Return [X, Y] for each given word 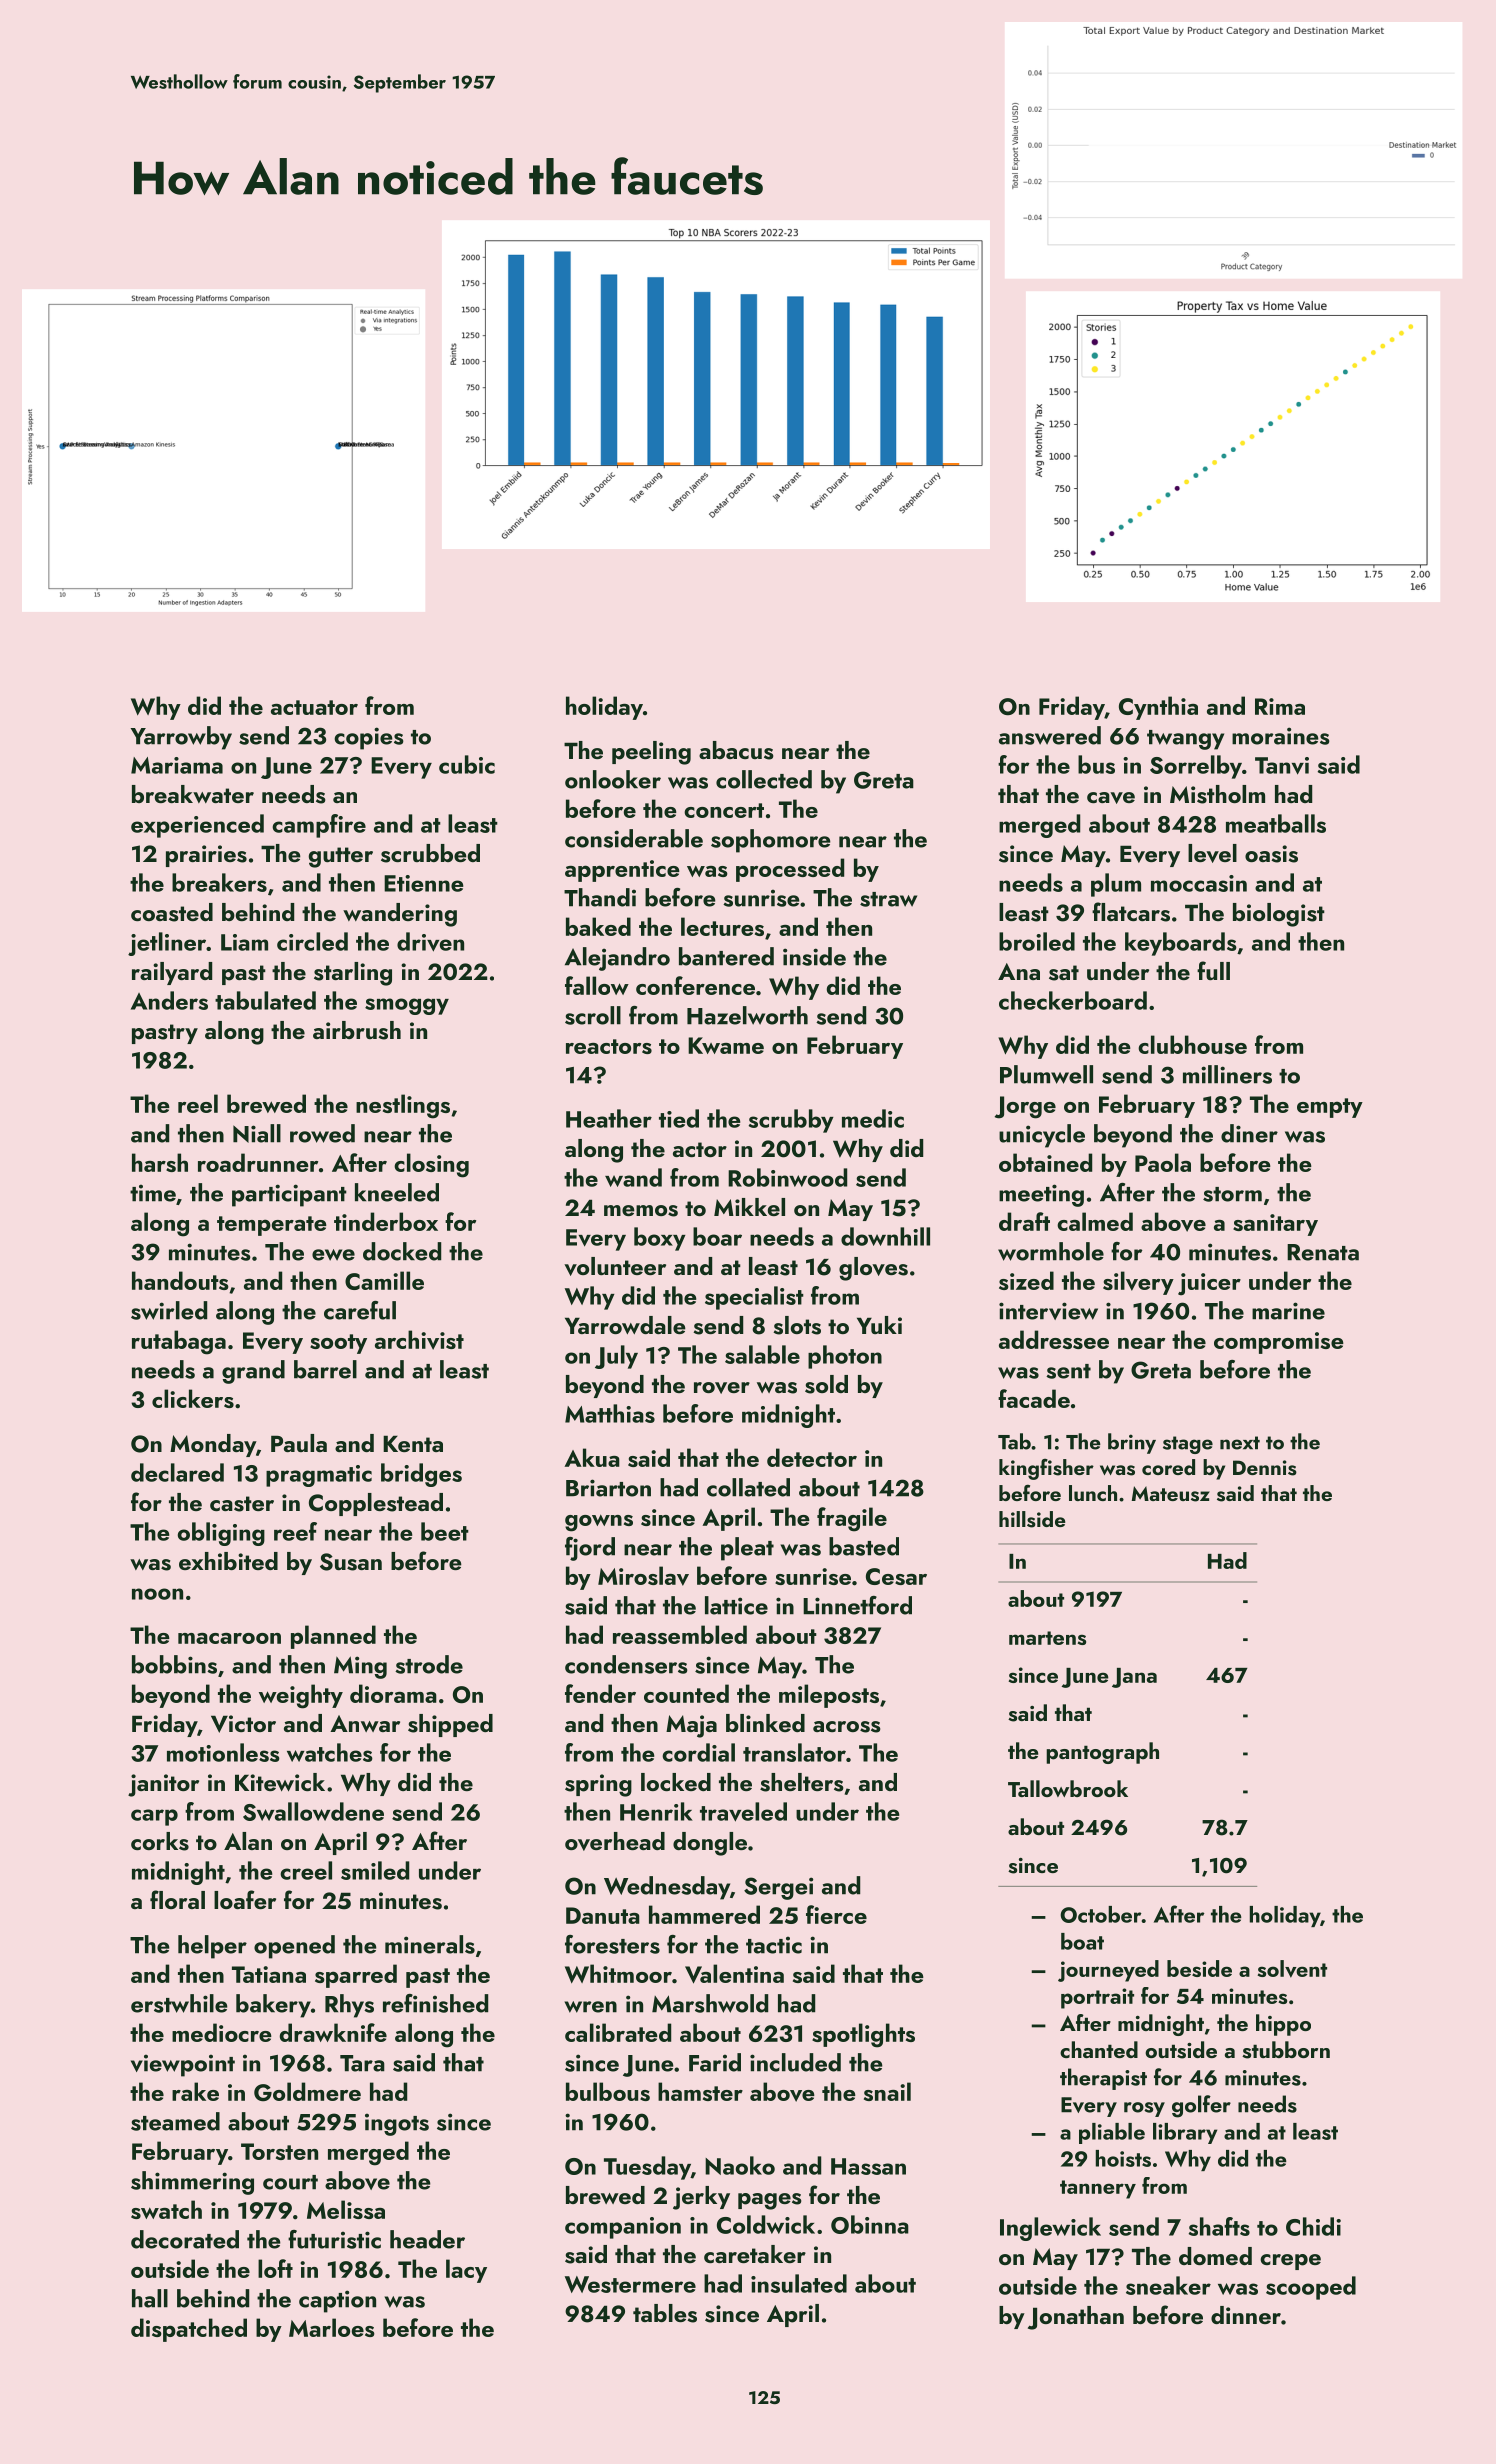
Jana [1134, 1678]
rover [722, 1388]
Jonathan [1076, 2318]
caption [337, 2301]
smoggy [407, 1006]
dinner [1246, 2315]
